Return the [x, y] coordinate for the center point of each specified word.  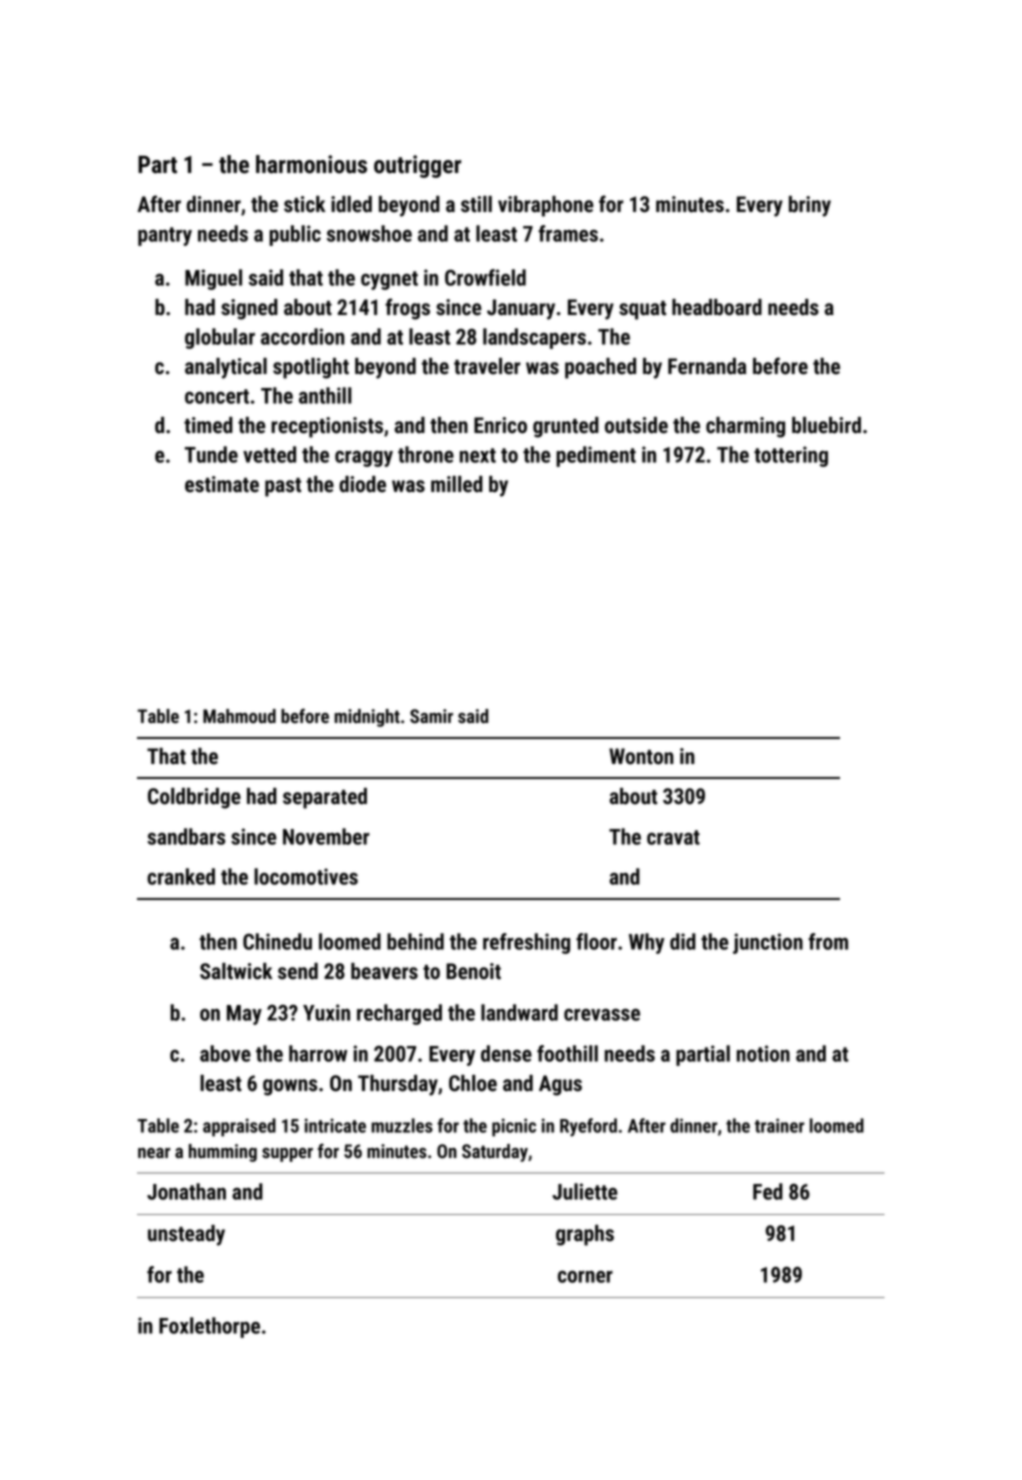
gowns [290, 1087]
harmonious [311, 164]
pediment [596, 456]
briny [810, 206]
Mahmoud [239, 716]
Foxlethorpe [209, 1327]
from [828, 941]
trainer [779, 1125]
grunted [566, 427]
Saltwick [236, 971]
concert [217, 396]
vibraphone [546, 206]
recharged [399, 1014]
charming [745, 427]
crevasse [602, 1015]
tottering [791, 456]
